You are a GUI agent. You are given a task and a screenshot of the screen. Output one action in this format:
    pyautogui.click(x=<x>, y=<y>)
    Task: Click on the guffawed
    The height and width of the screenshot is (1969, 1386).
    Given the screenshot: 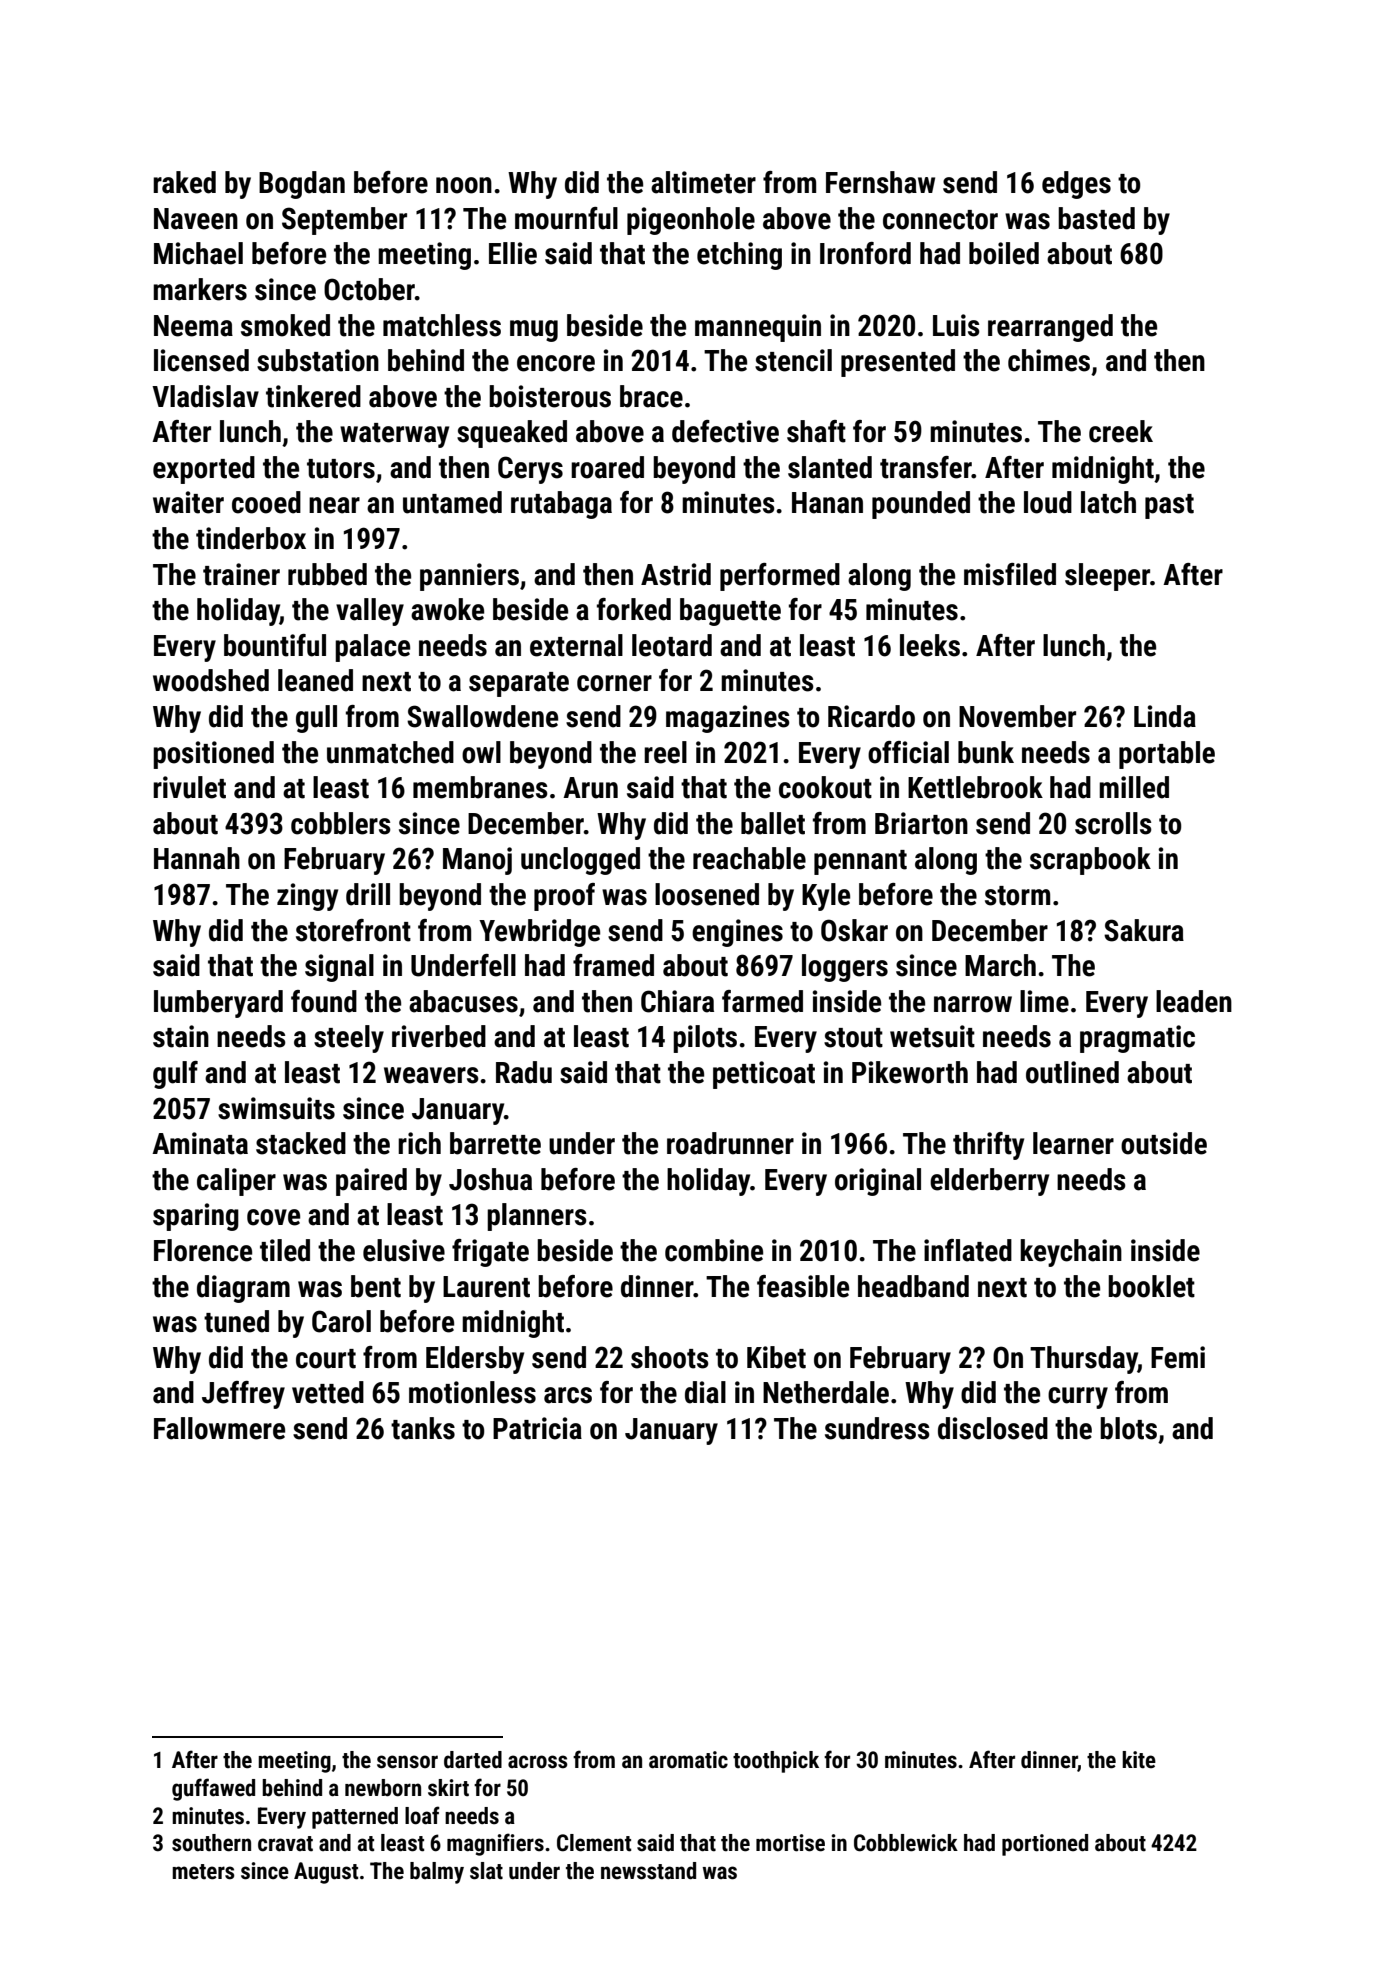 What is the action you would take?
    pyautogui.click(x=213, y=1789)
